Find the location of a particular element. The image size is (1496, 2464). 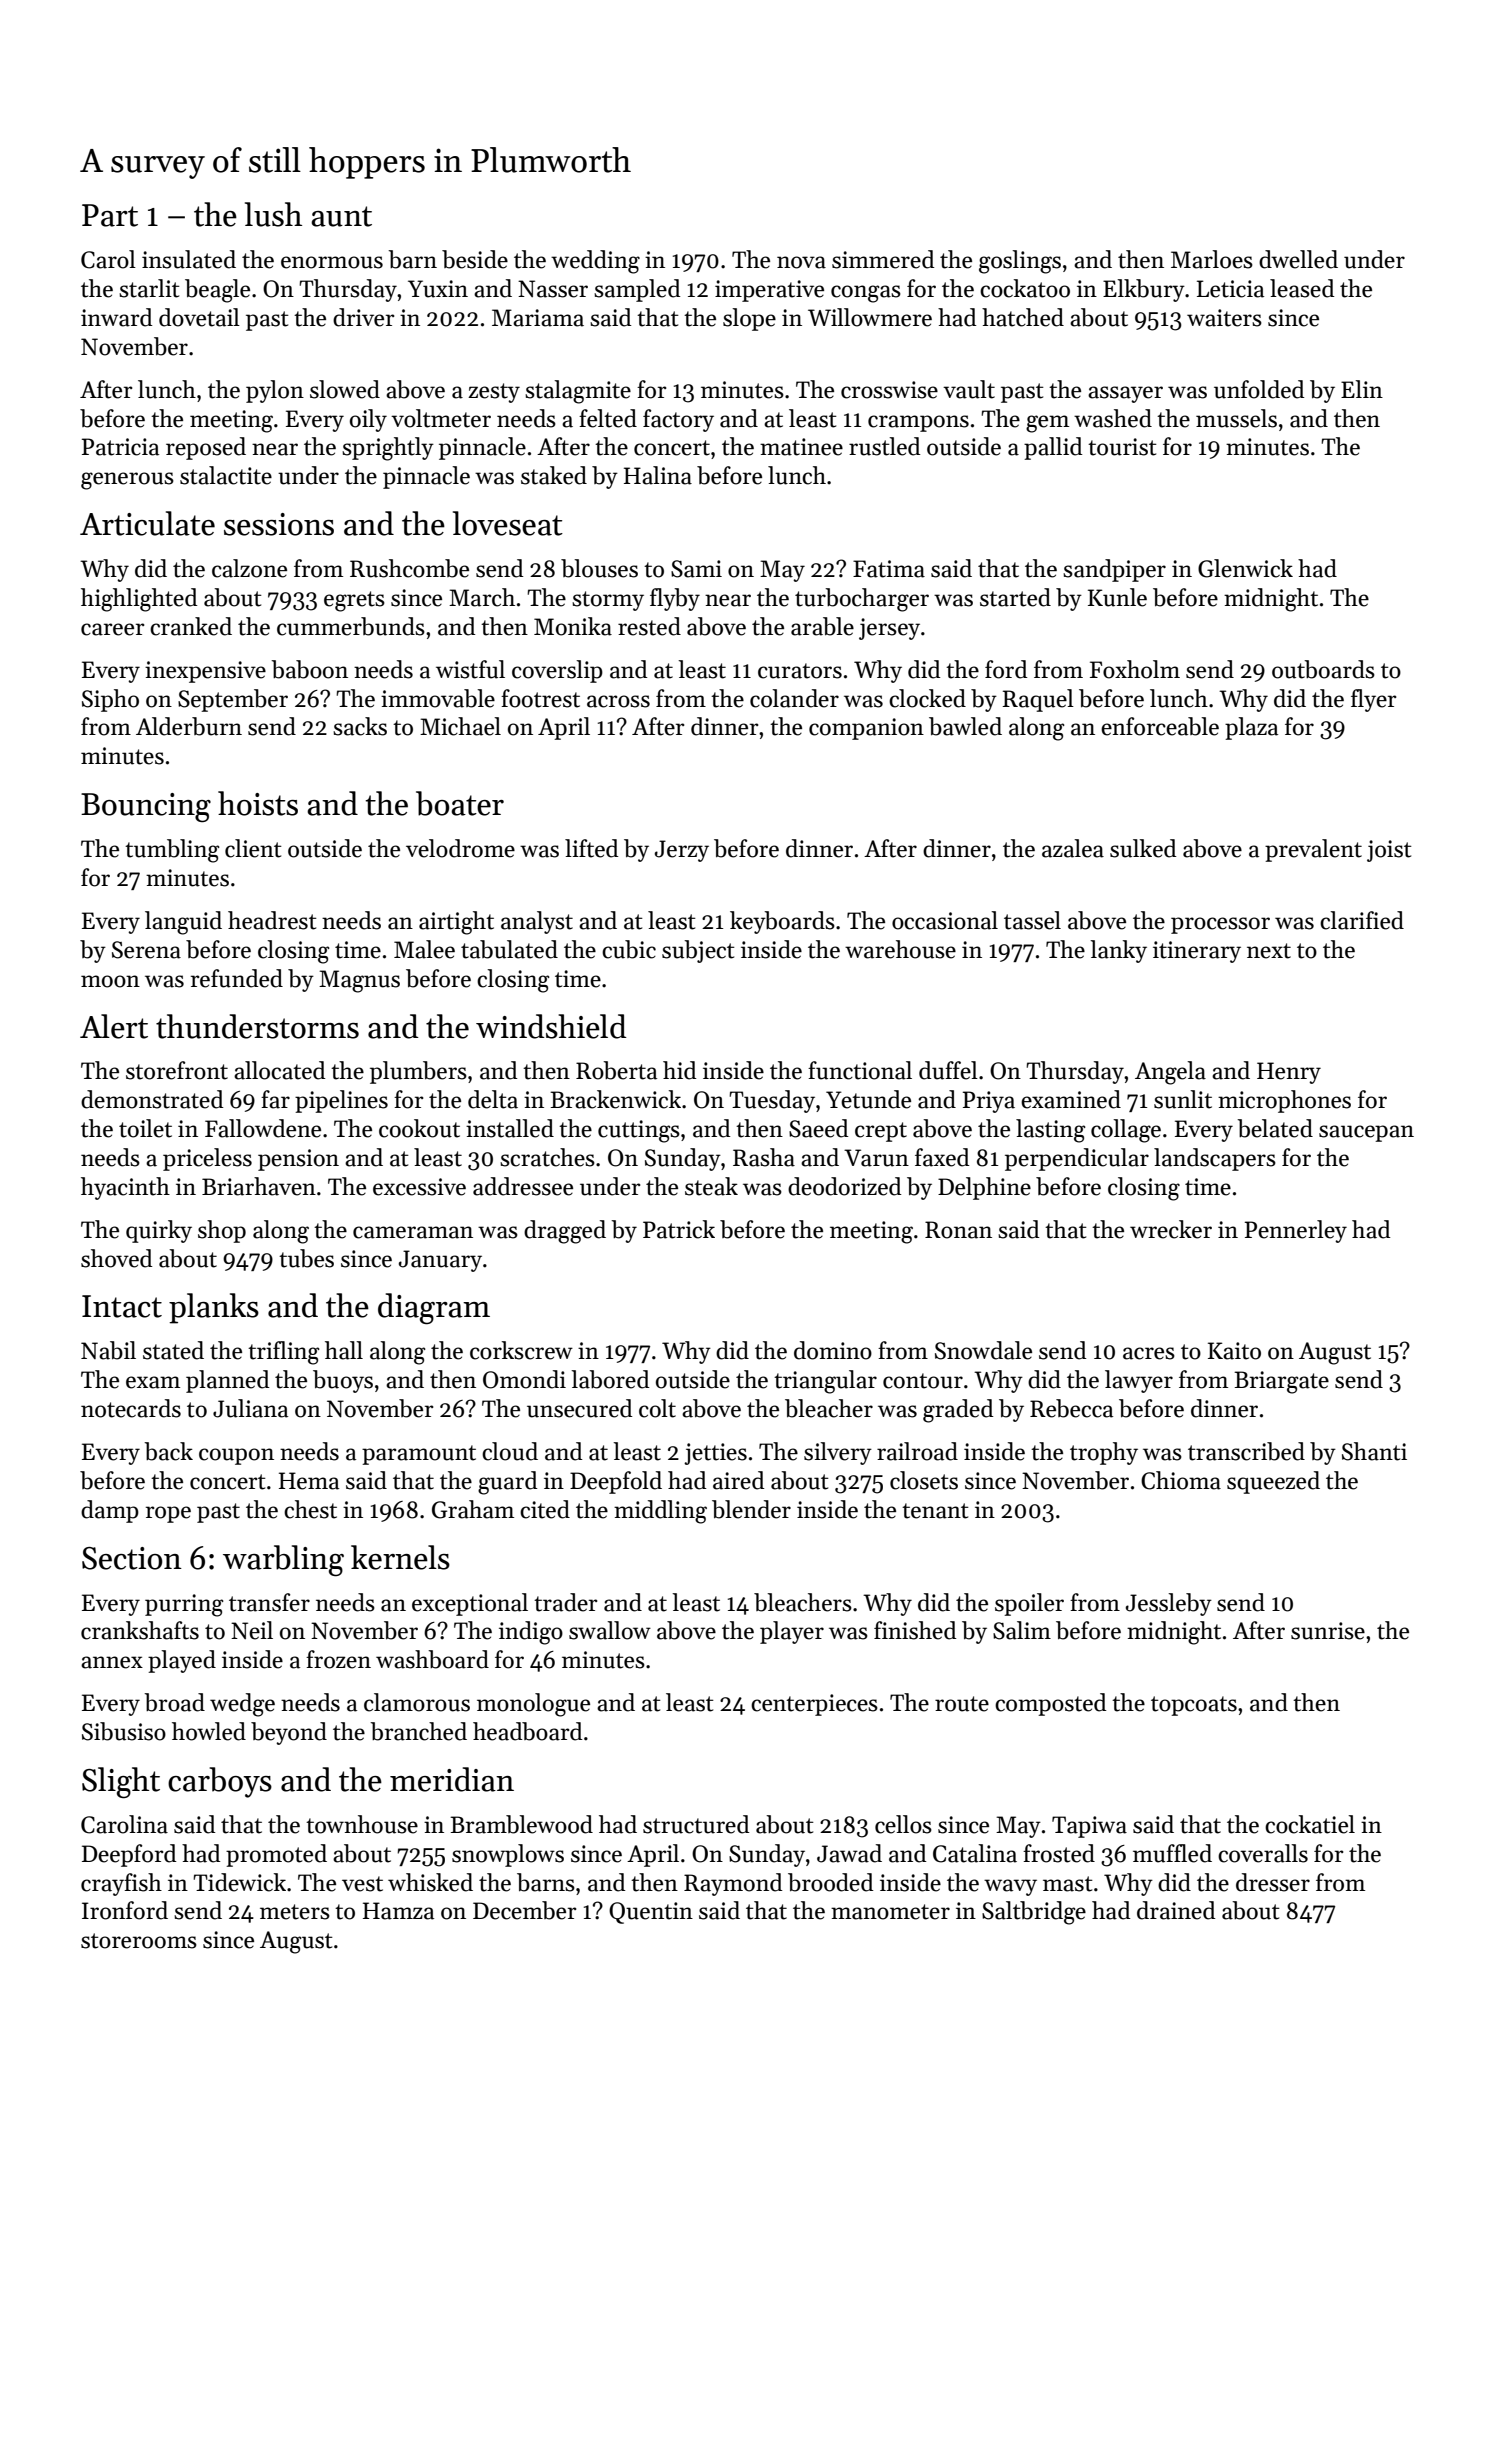

Patricia is located at coordinates (120, 447).
